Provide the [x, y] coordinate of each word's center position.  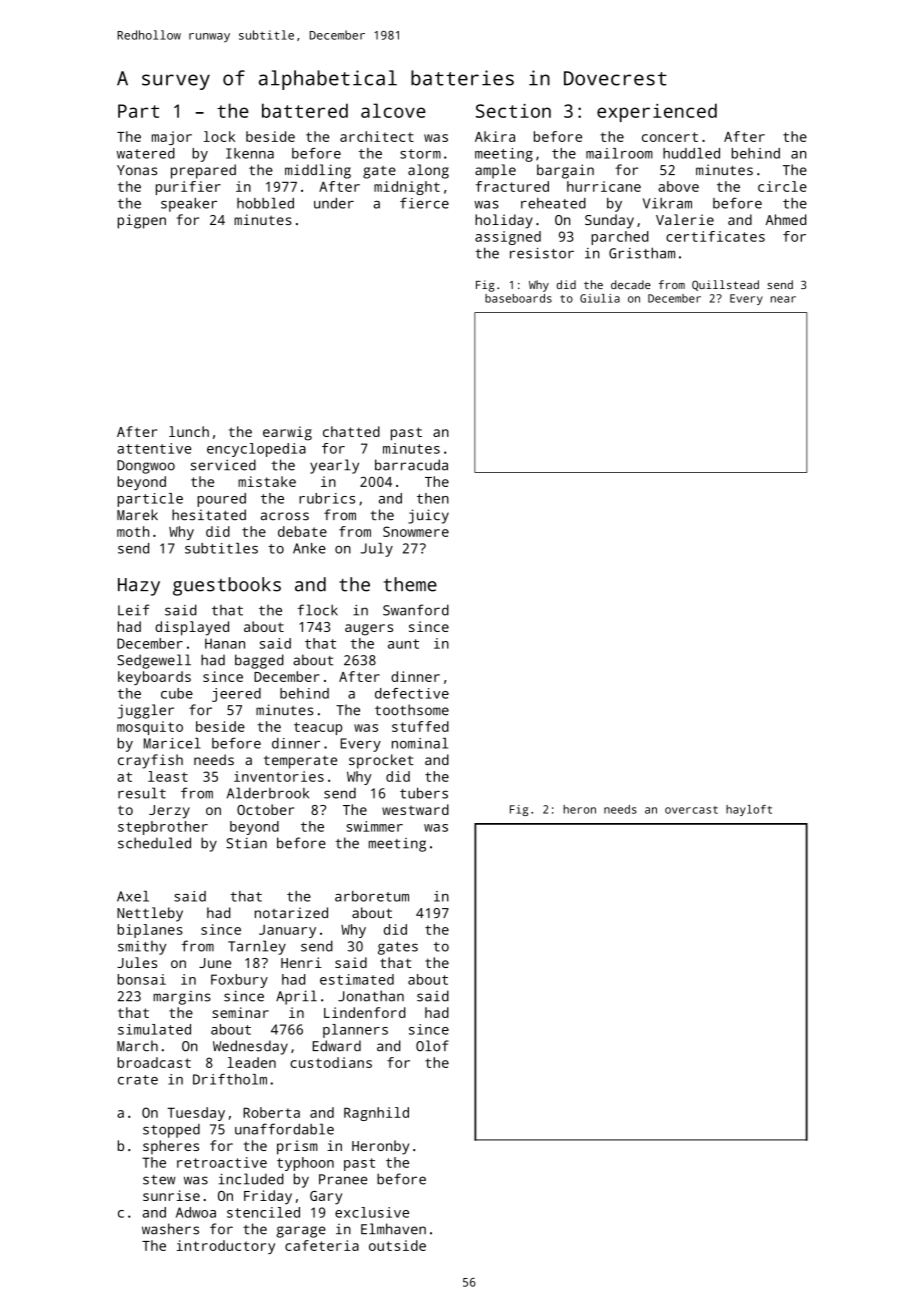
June [215, 963]
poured [221, 500]
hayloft [749, 810]
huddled [691, 153]
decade [631, 284]
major [172, 138]
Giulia [600, 298]
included [251, 1179]
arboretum [372, 896]
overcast [691, 810]
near [783, 299]
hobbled [265, 203]
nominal [420, 743]
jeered [236, 695]
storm [420, 154]
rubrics [327, 498]
